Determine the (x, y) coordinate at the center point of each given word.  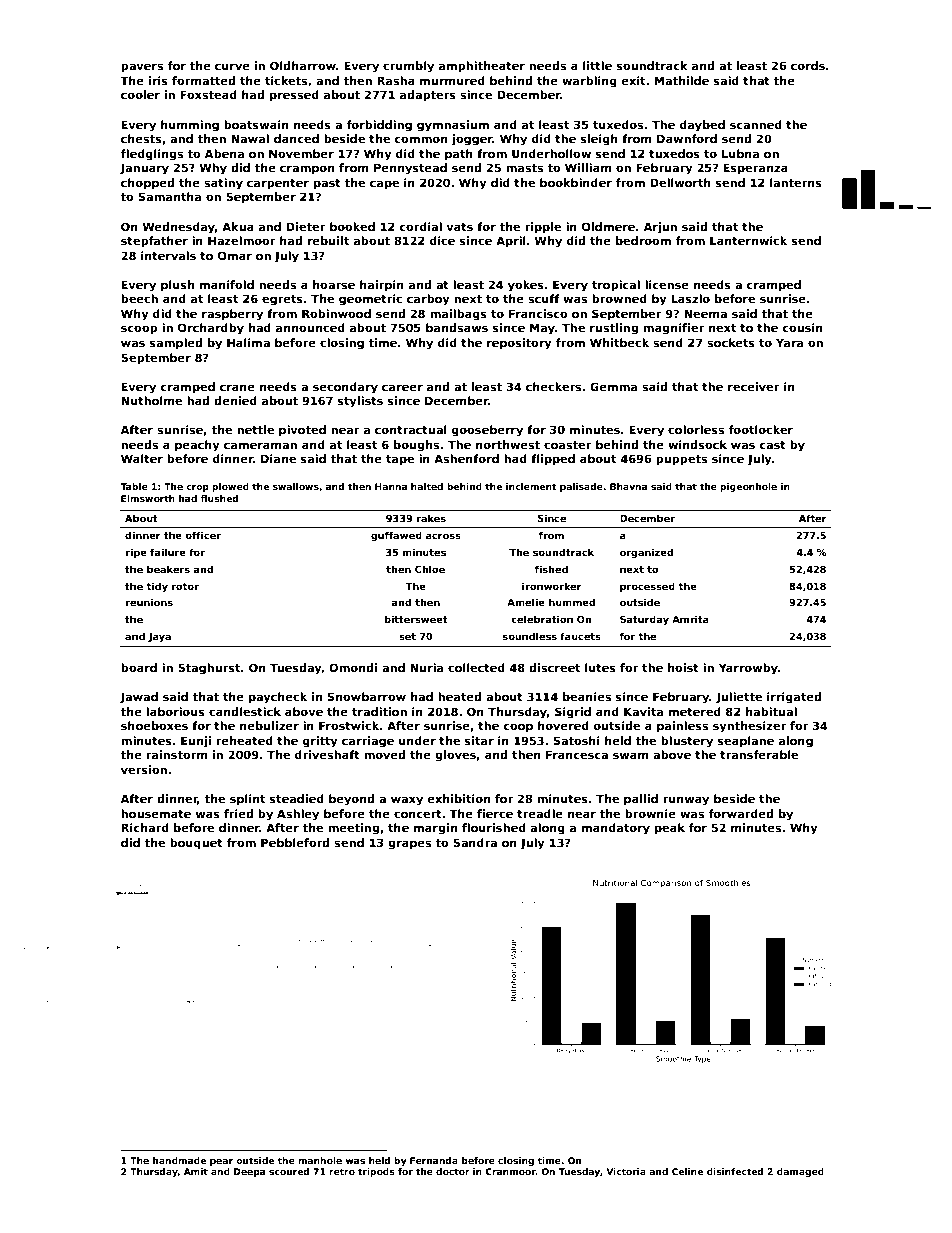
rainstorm (177, 754)
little (597, 65)
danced (296, 138)
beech (139, 298)
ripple (543, 228)
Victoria (626, 1171)
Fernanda (434, 1160)
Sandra (475, 842)
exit (633, 80)
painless (682, 727)
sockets (731, 342)
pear (221, 1162)
